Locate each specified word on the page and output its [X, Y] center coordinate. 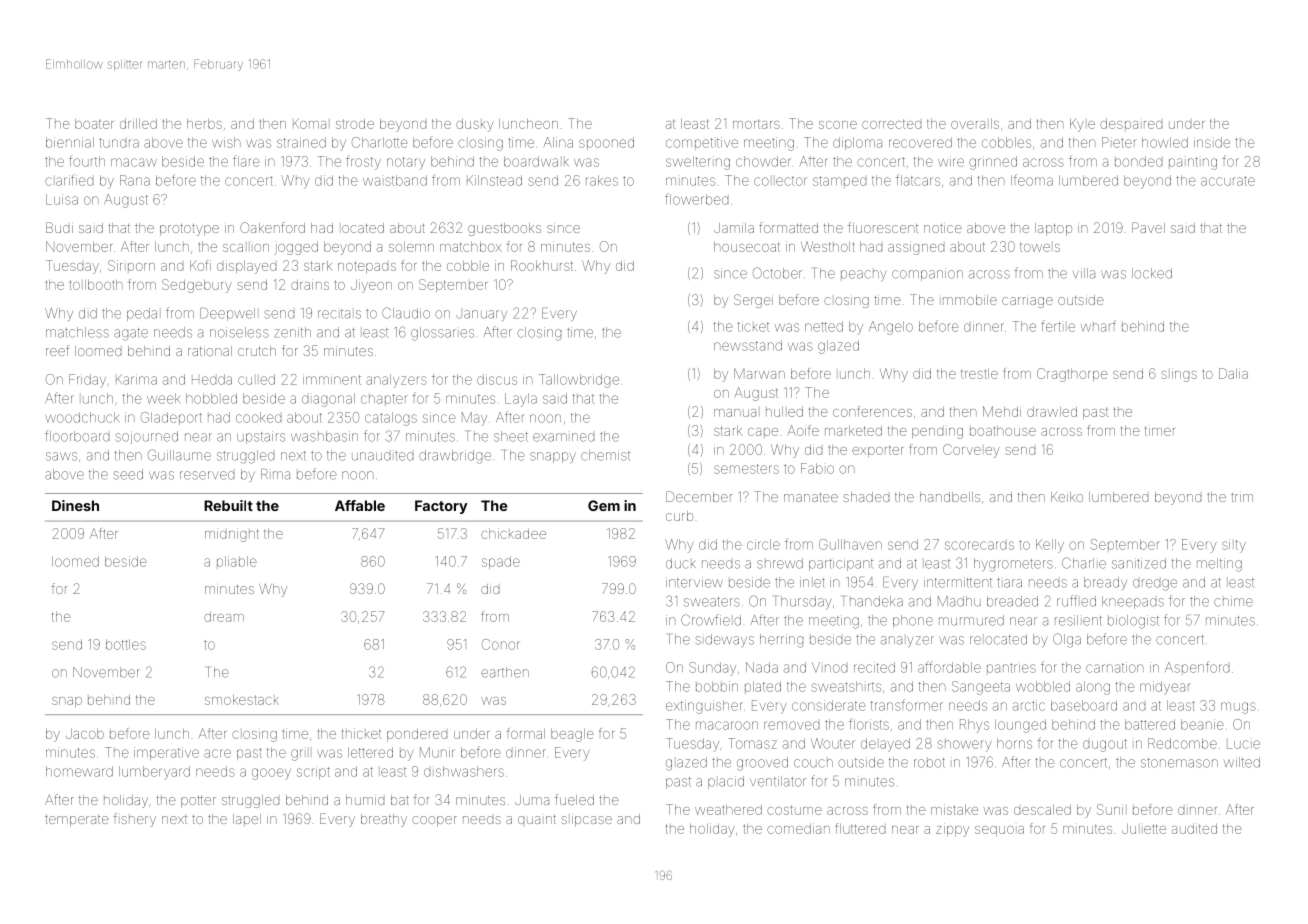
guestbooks [504, 229]
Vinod [829, 667]
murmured [971, 620]
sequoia [999, 831]
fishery [135, 820]
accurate [1228, 181]
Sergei [753, 301]
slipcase [586, 821]
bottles [126, 644]
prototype [189, 230]
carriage [1027, 302]
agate [131, 334]
